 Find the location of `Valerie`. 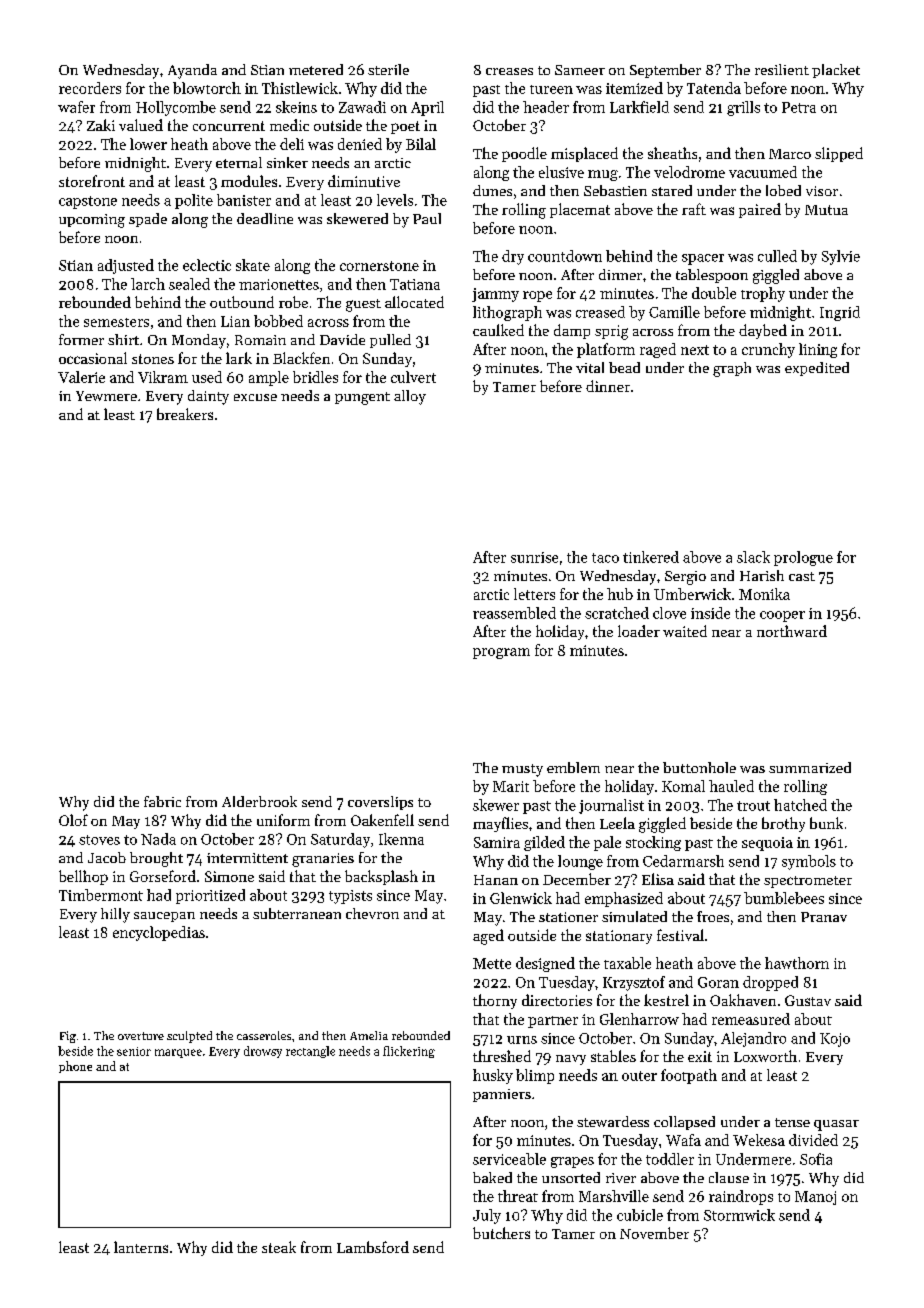

Valerie is located at coordinates (81, 377).
